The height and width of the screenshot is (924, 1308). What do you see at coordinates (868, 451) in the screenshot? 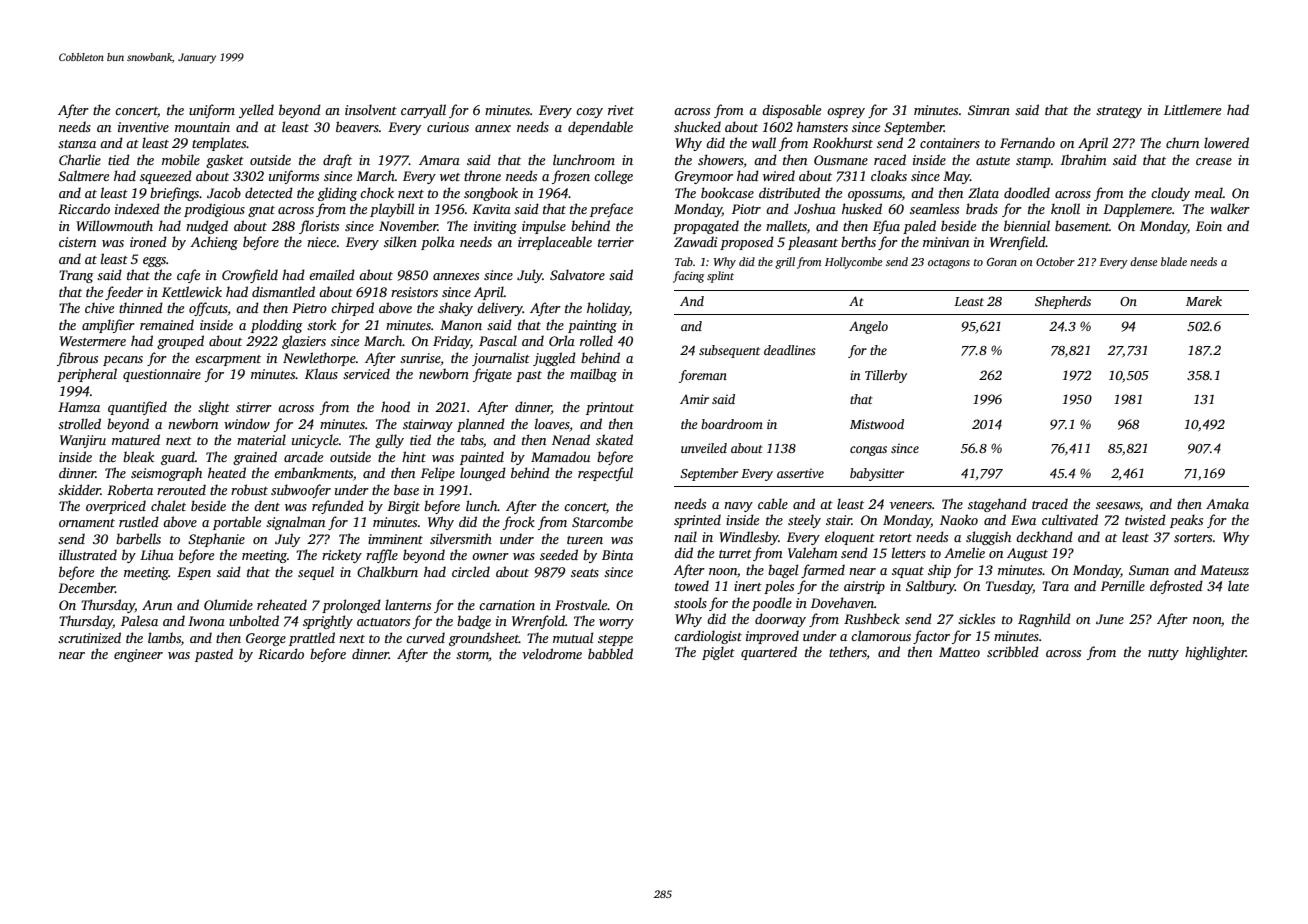
I see `congas` at bounding box center [868, 451].
